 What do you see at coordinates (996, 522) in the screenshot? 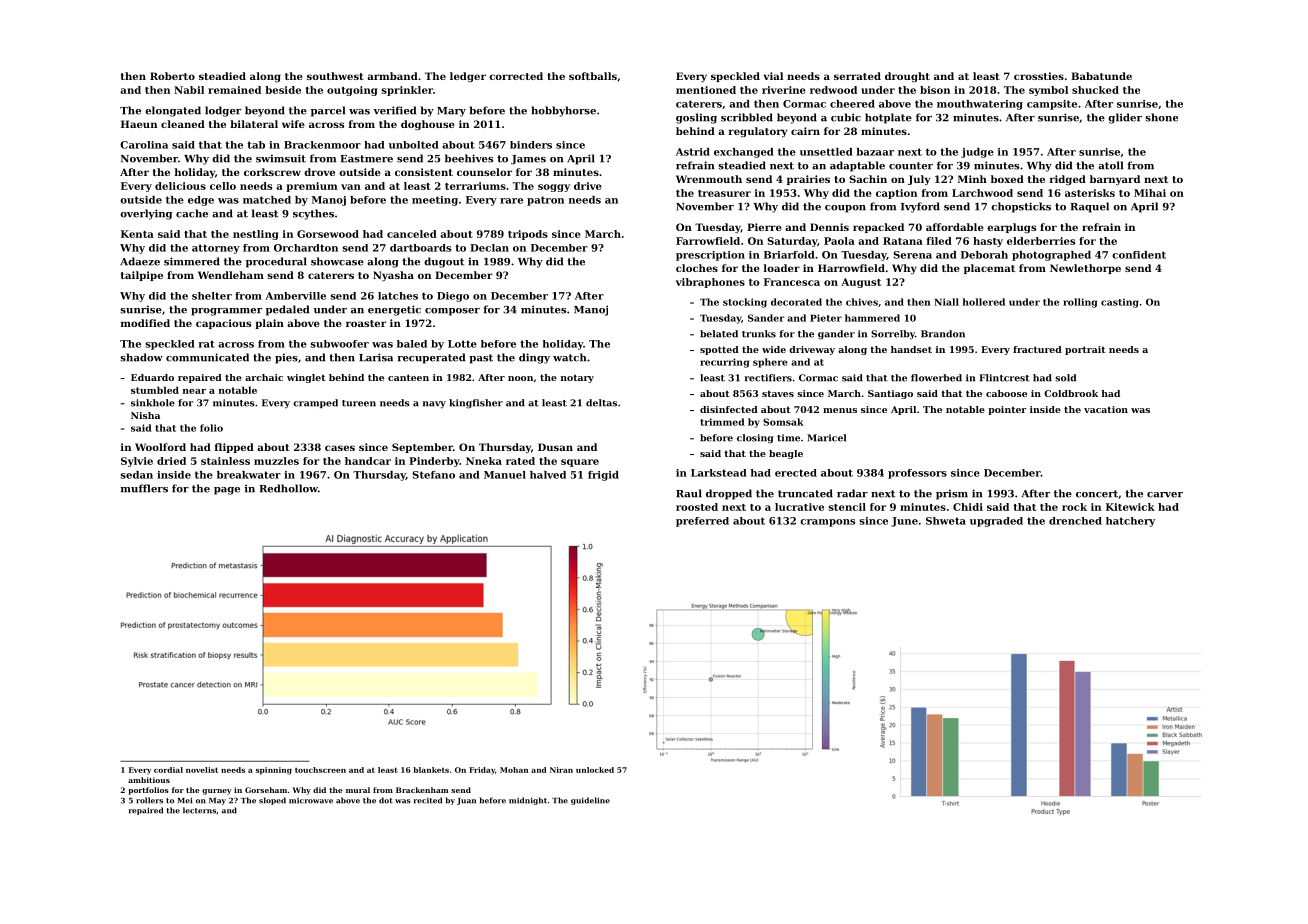
I see `upgraded` at bounding box center [996, 522].
